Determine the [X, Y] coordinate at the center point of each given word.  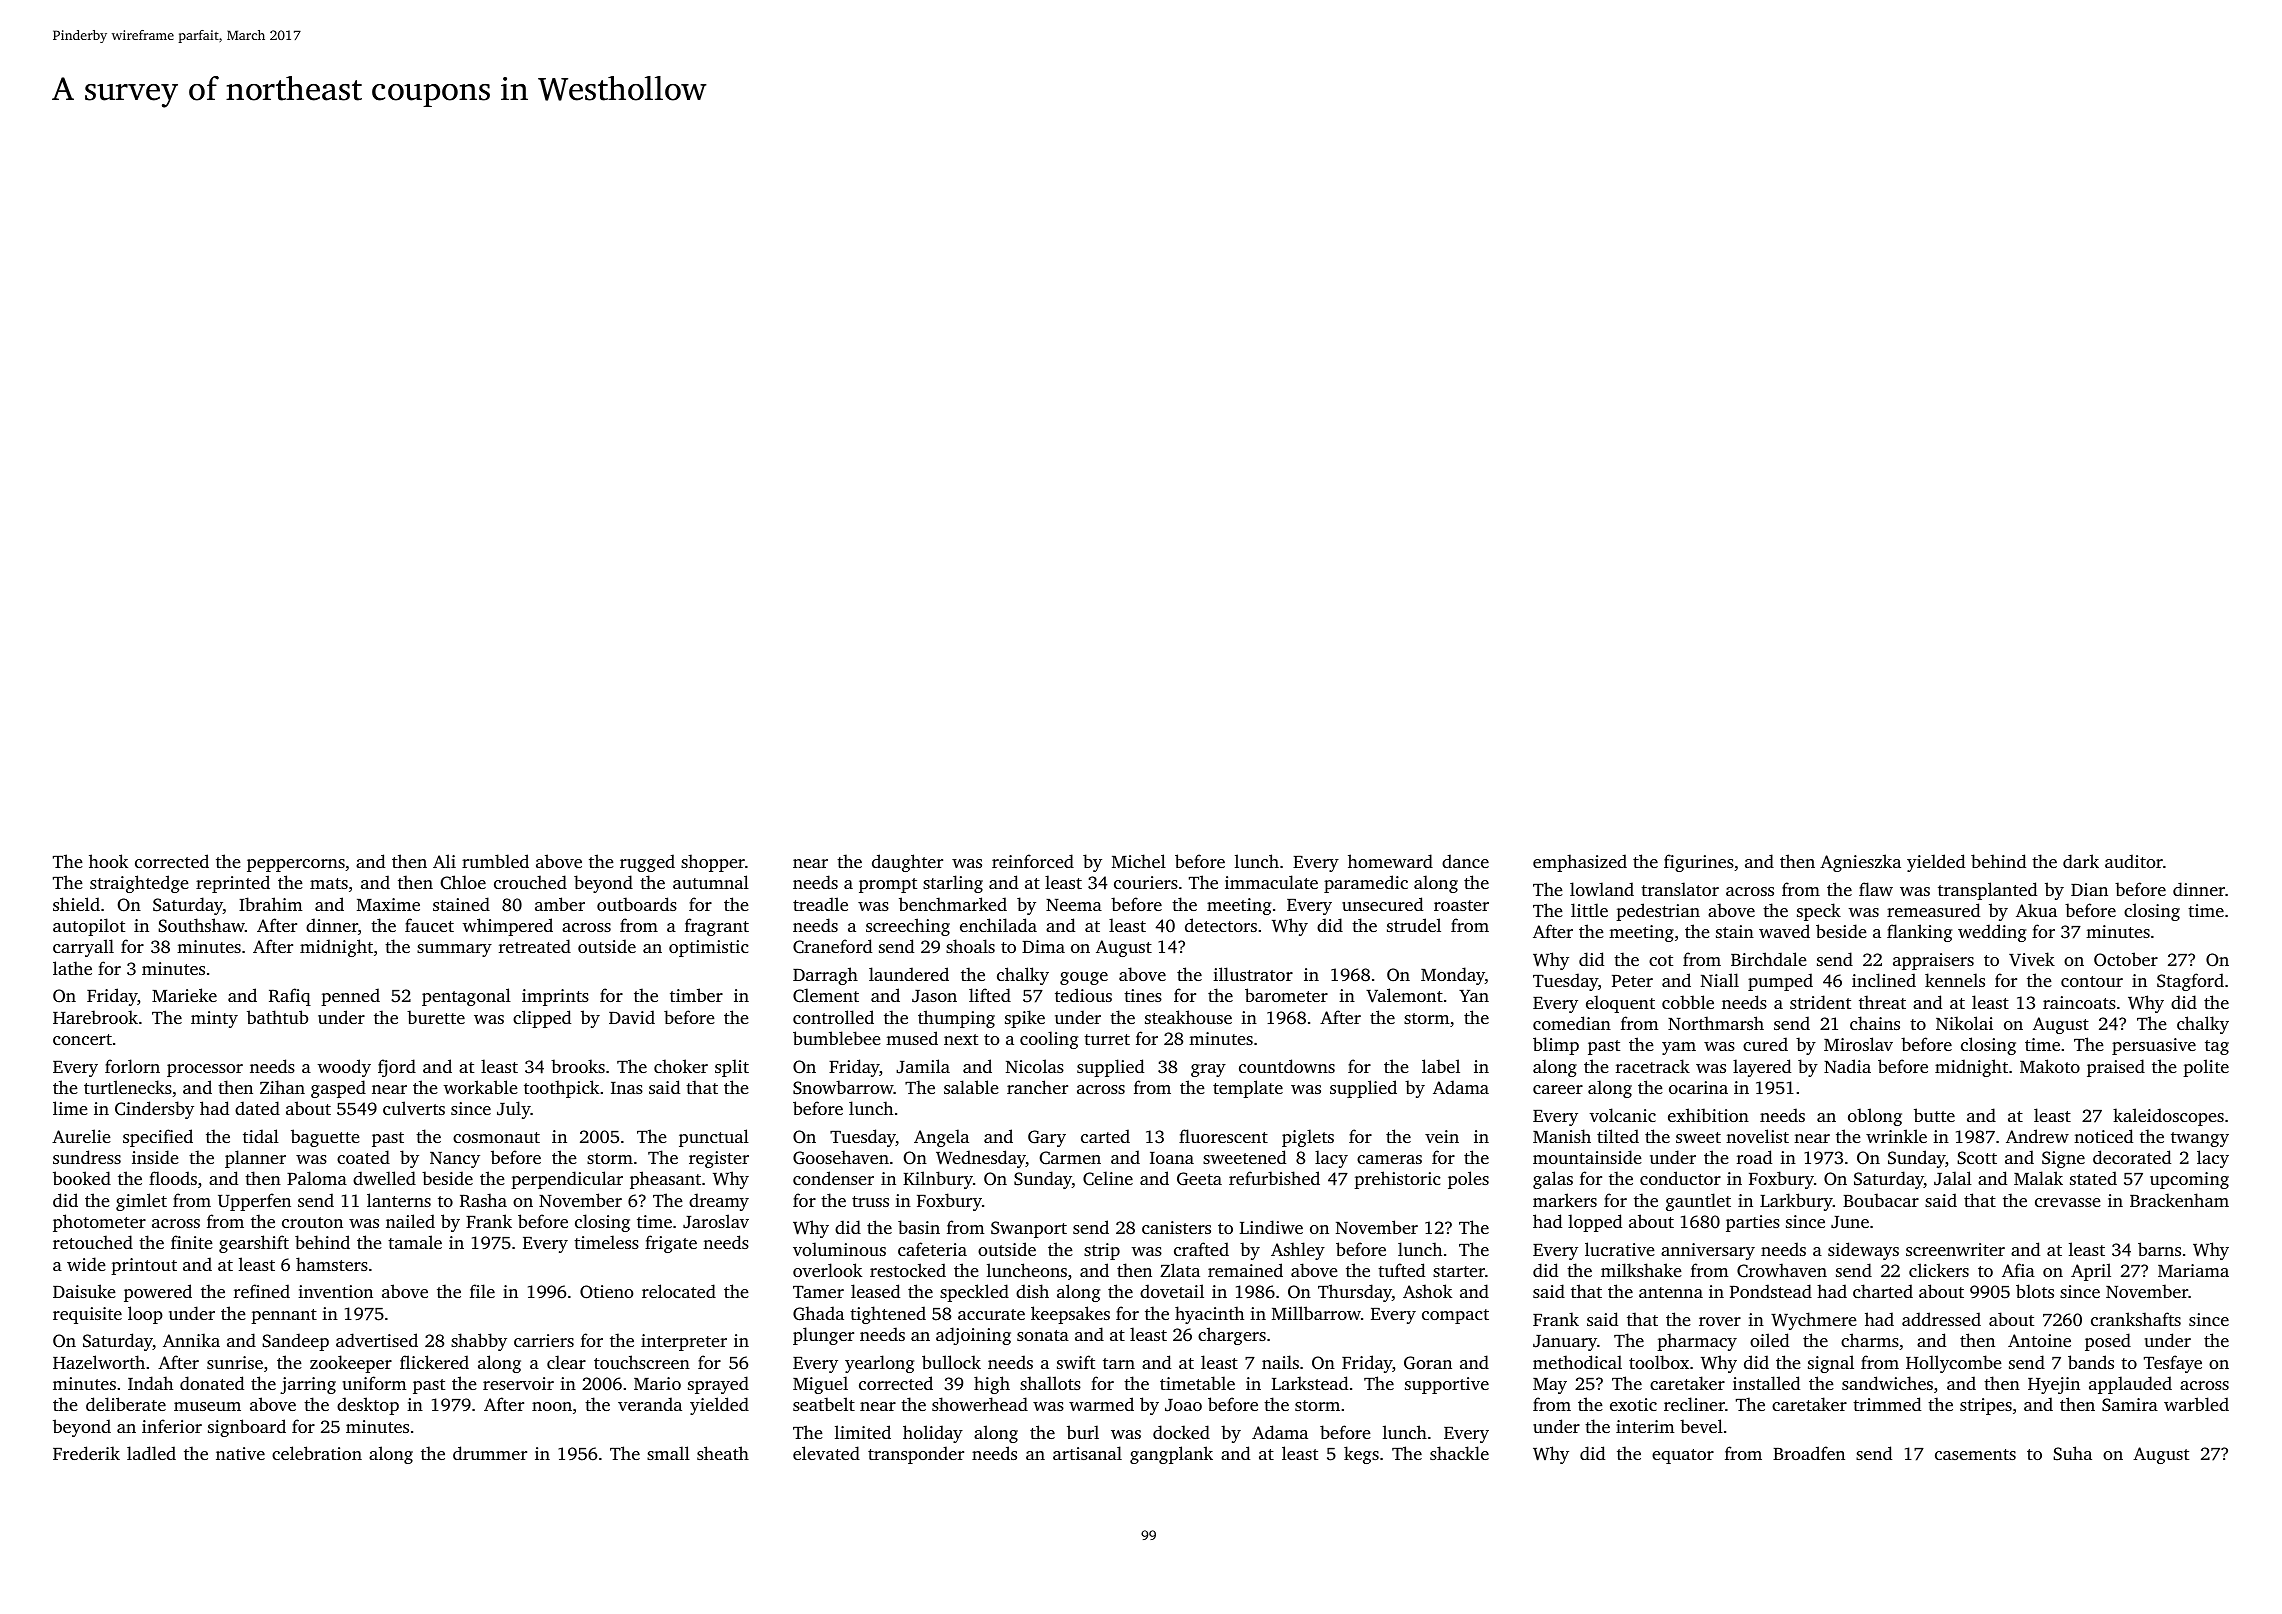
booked [82, 1178]
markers [1565, 1200]
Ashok [1427, 1291]
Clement [826, 995]
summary [454, 950]
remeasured [1933, 910]
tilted [1618, 1136]
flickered [434, 1362]
